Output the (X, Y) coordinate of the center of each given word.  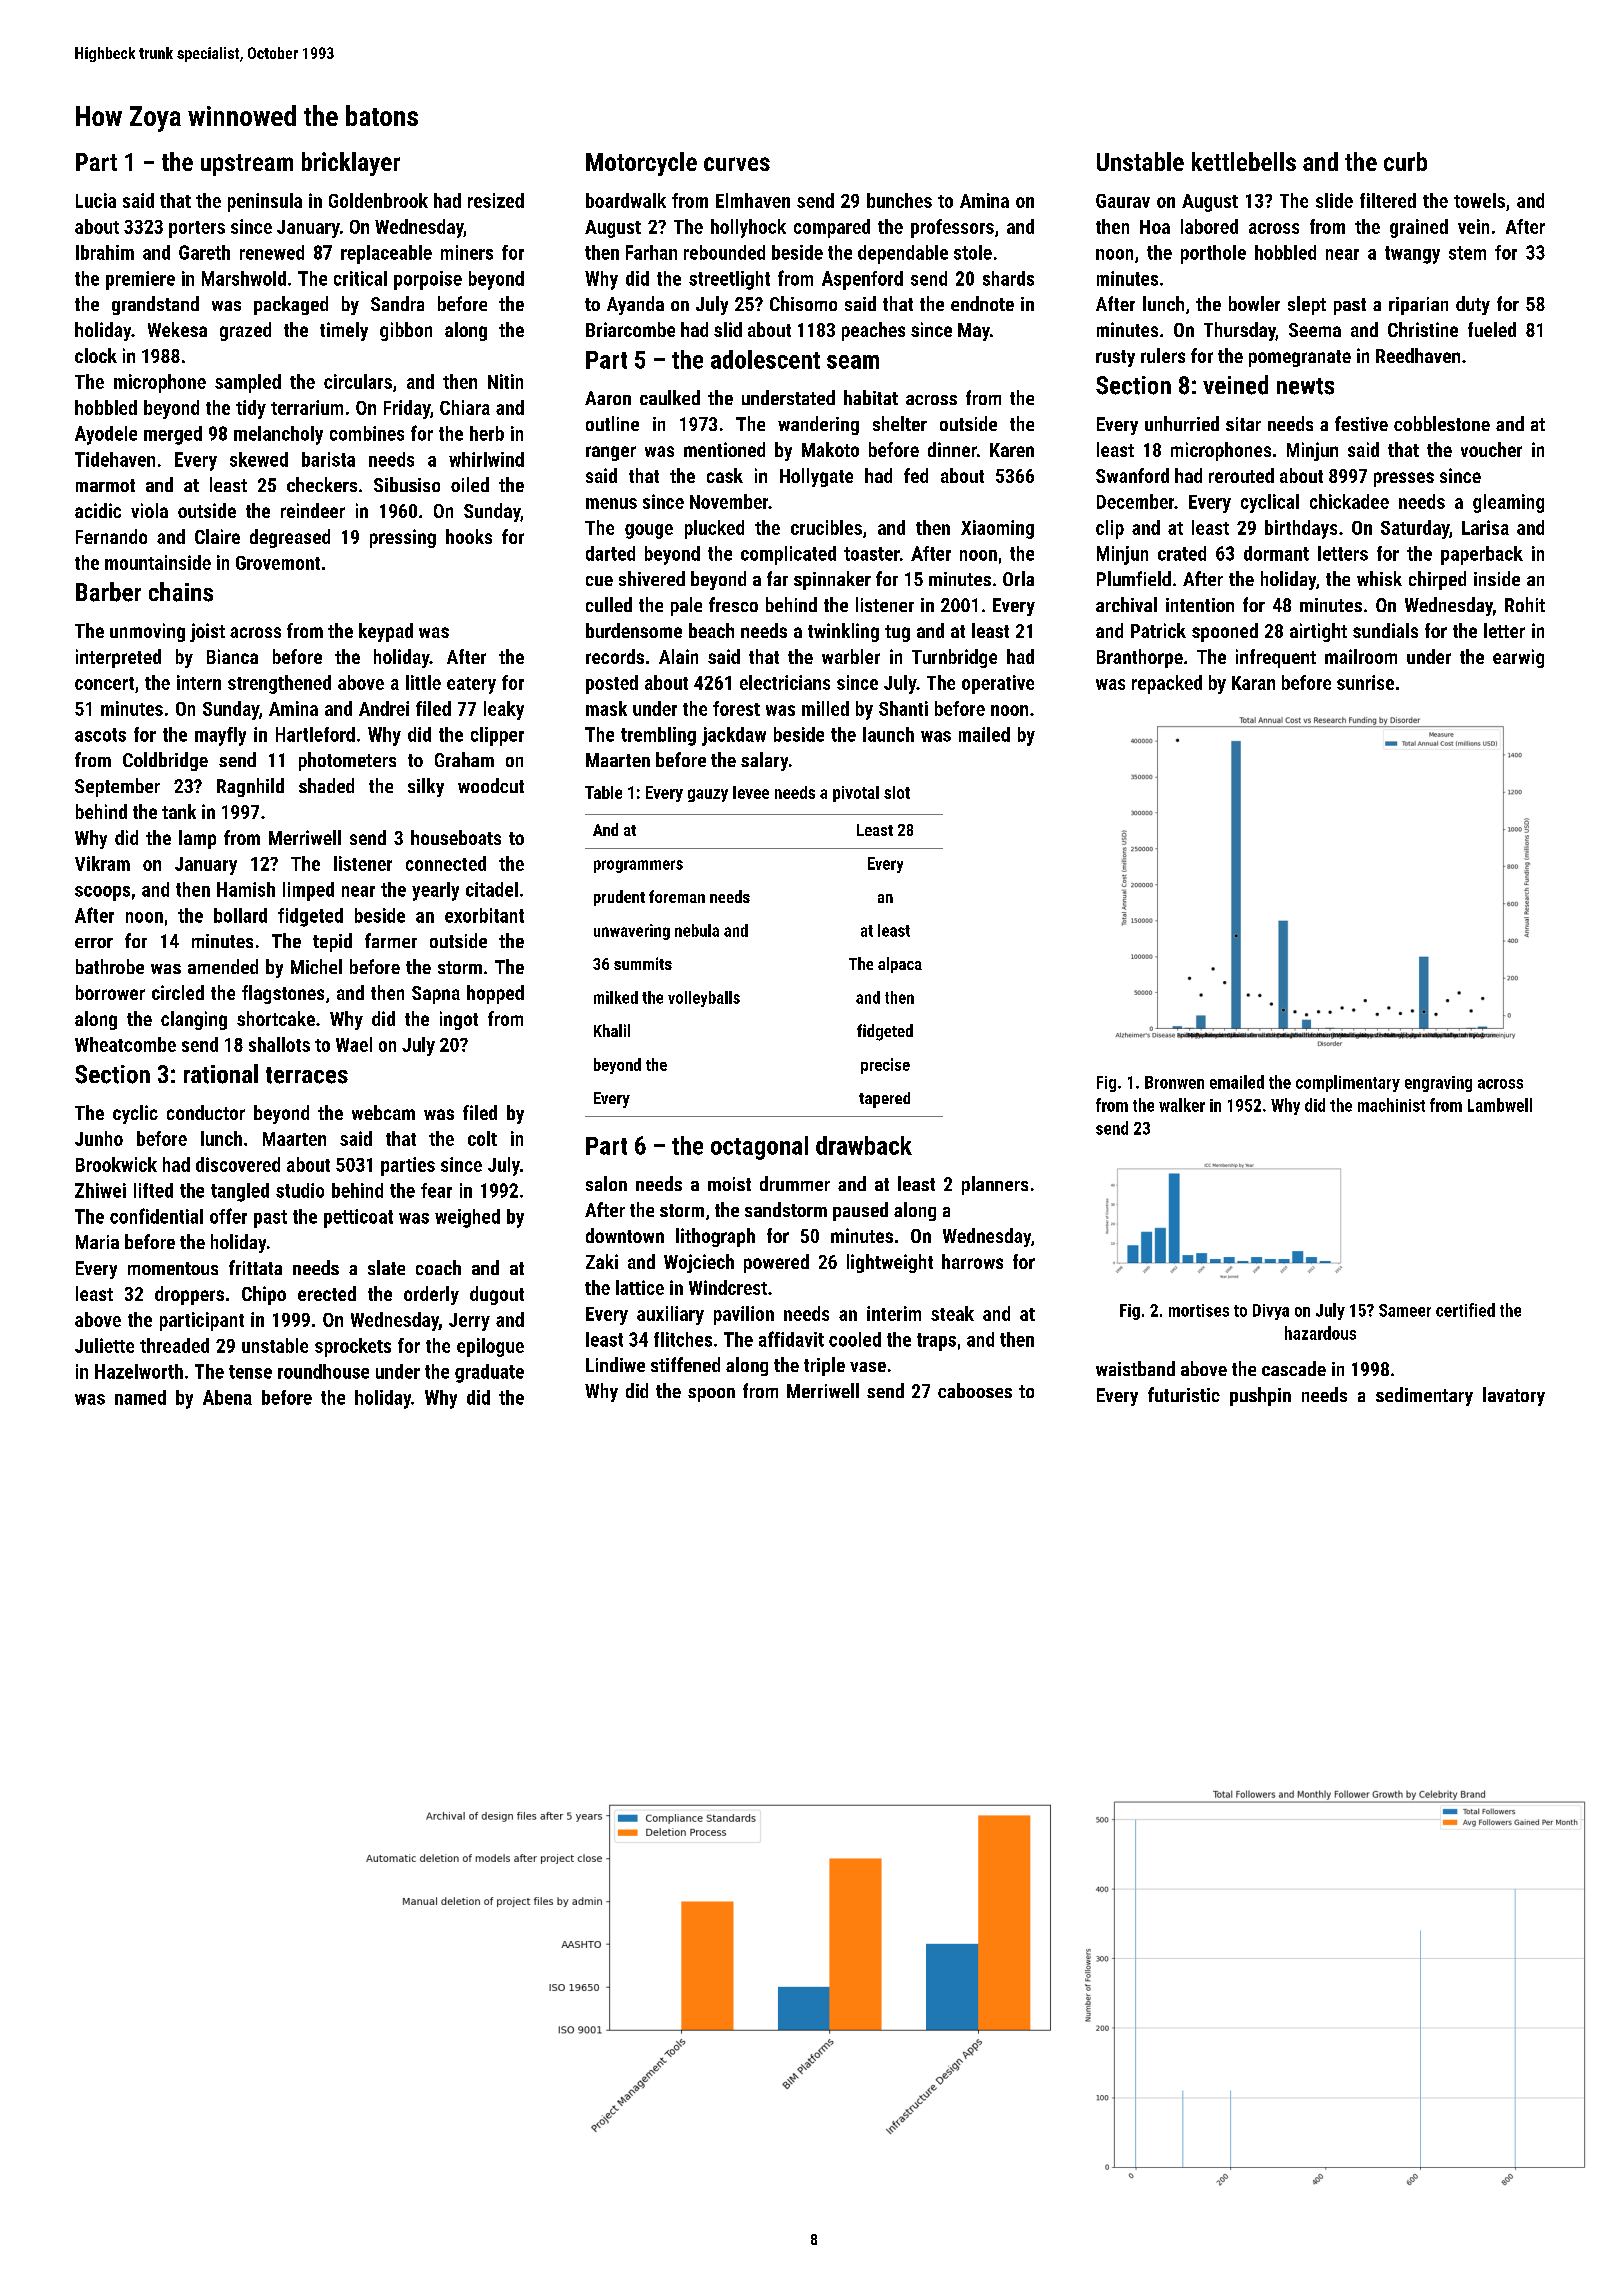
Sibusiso (407, 484)
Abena (227, 1397)
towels (1479, 200)
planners (995, 1185)
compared (832, 228)
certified (1465, 1310)
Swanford (1132, 475)
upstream (247, 165)
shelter (900, 423)
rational (221, 1074)
